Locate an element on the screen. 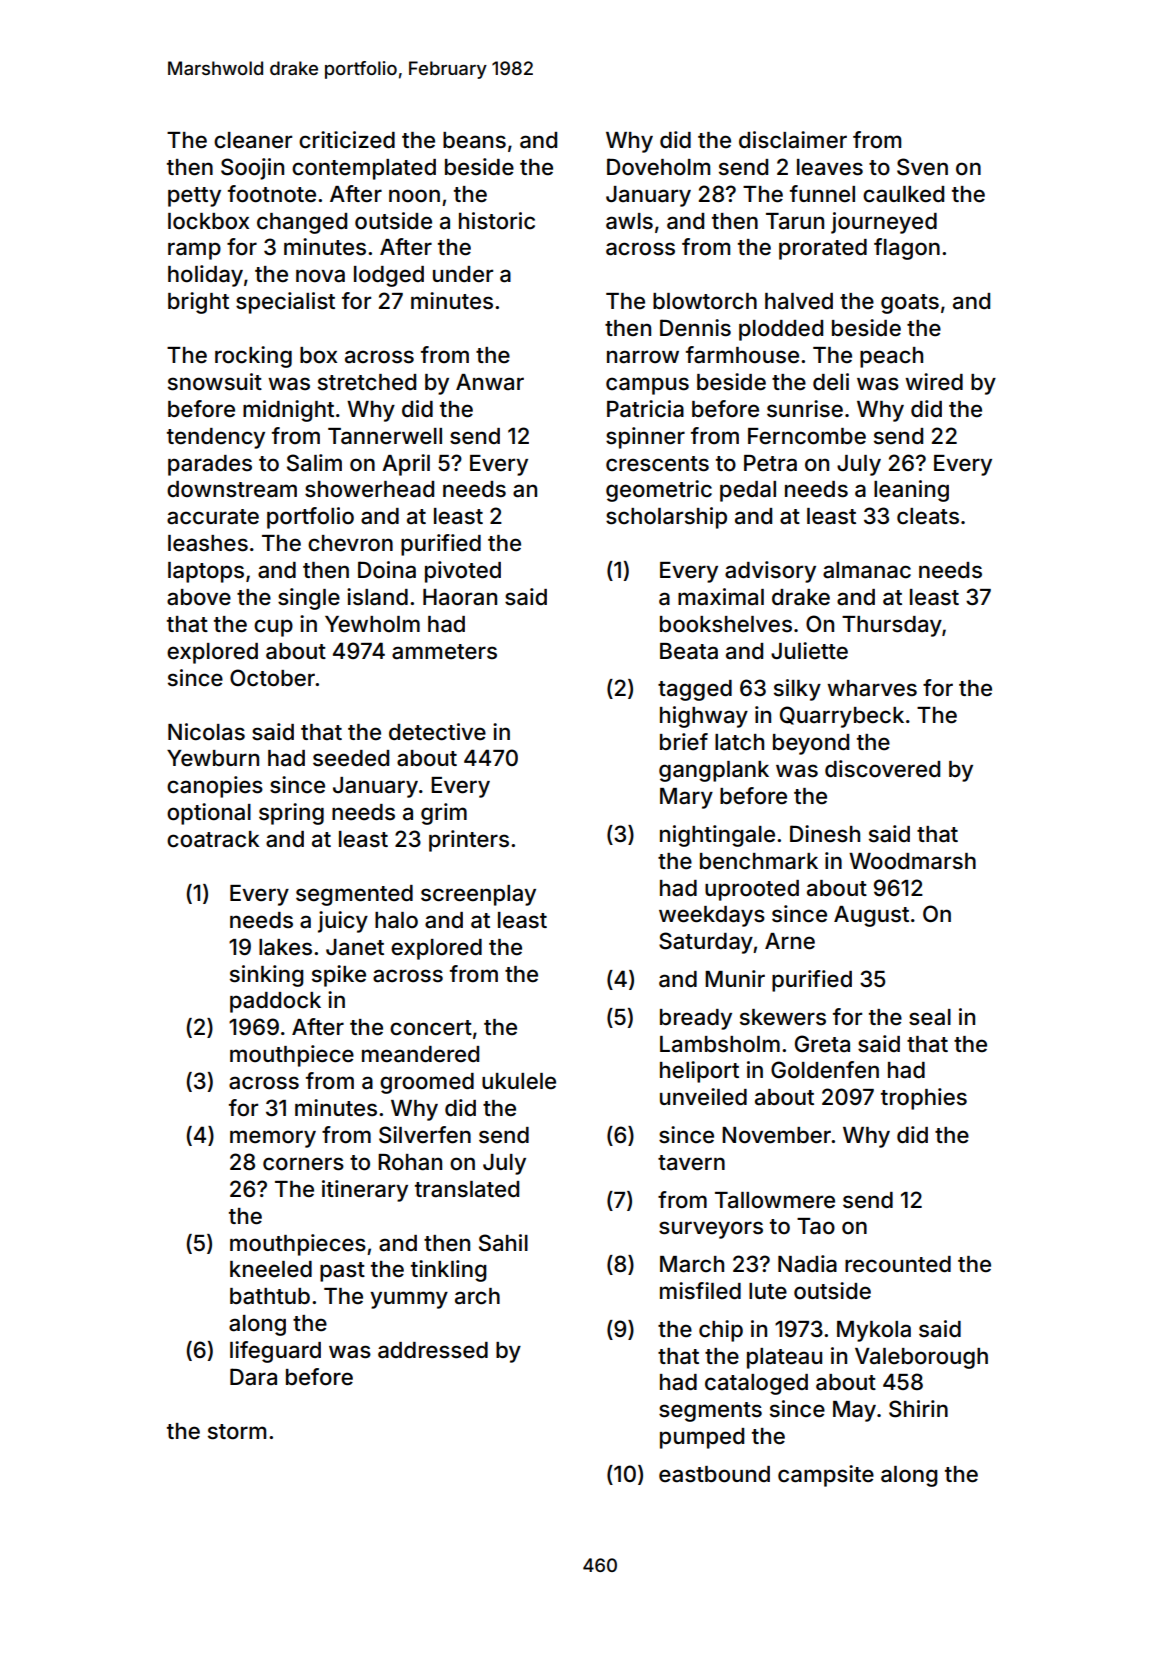 The image size is (1165, 1654). past is located at coordinates (342, 1272).
